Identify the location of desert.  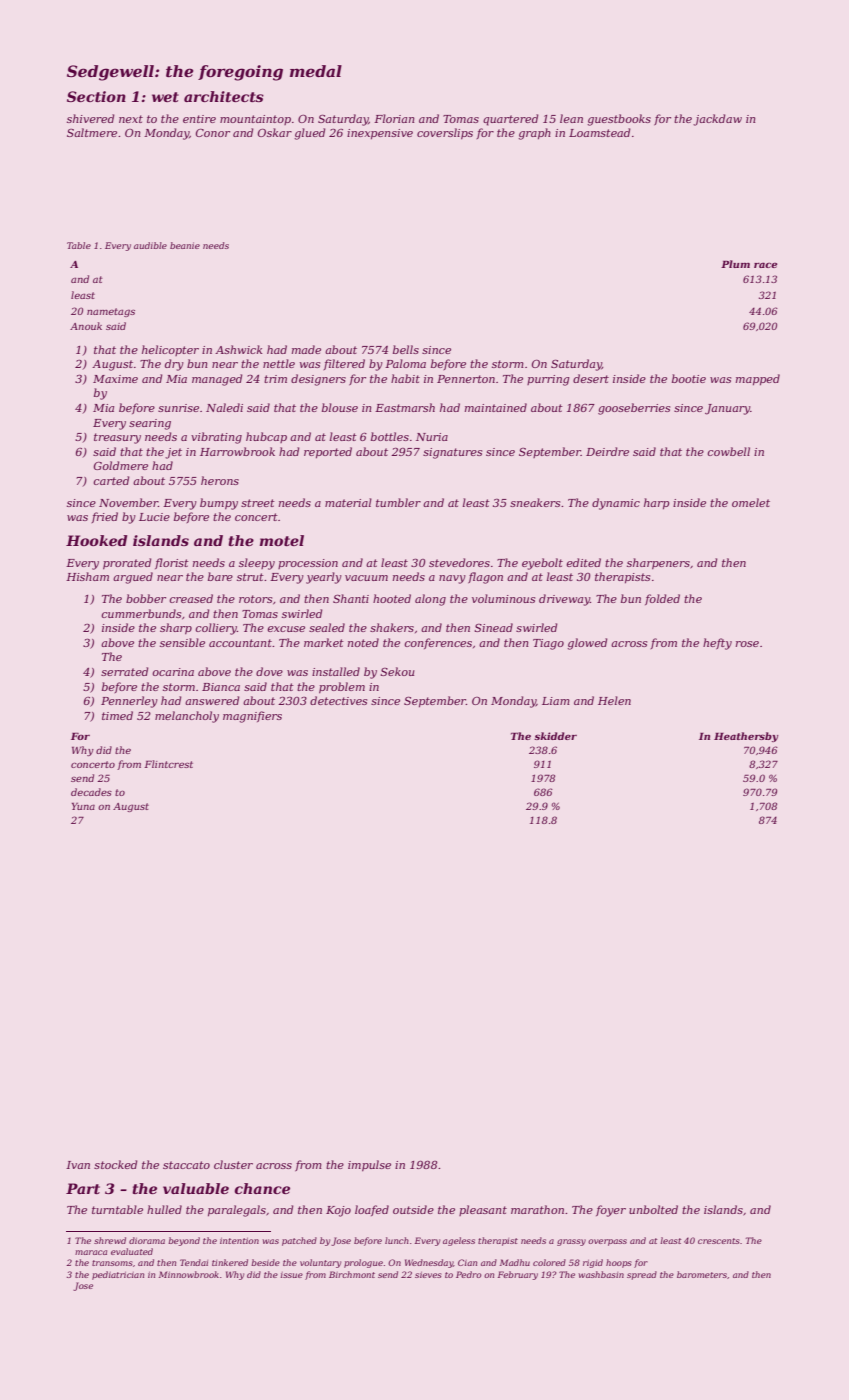
(591, 378).
